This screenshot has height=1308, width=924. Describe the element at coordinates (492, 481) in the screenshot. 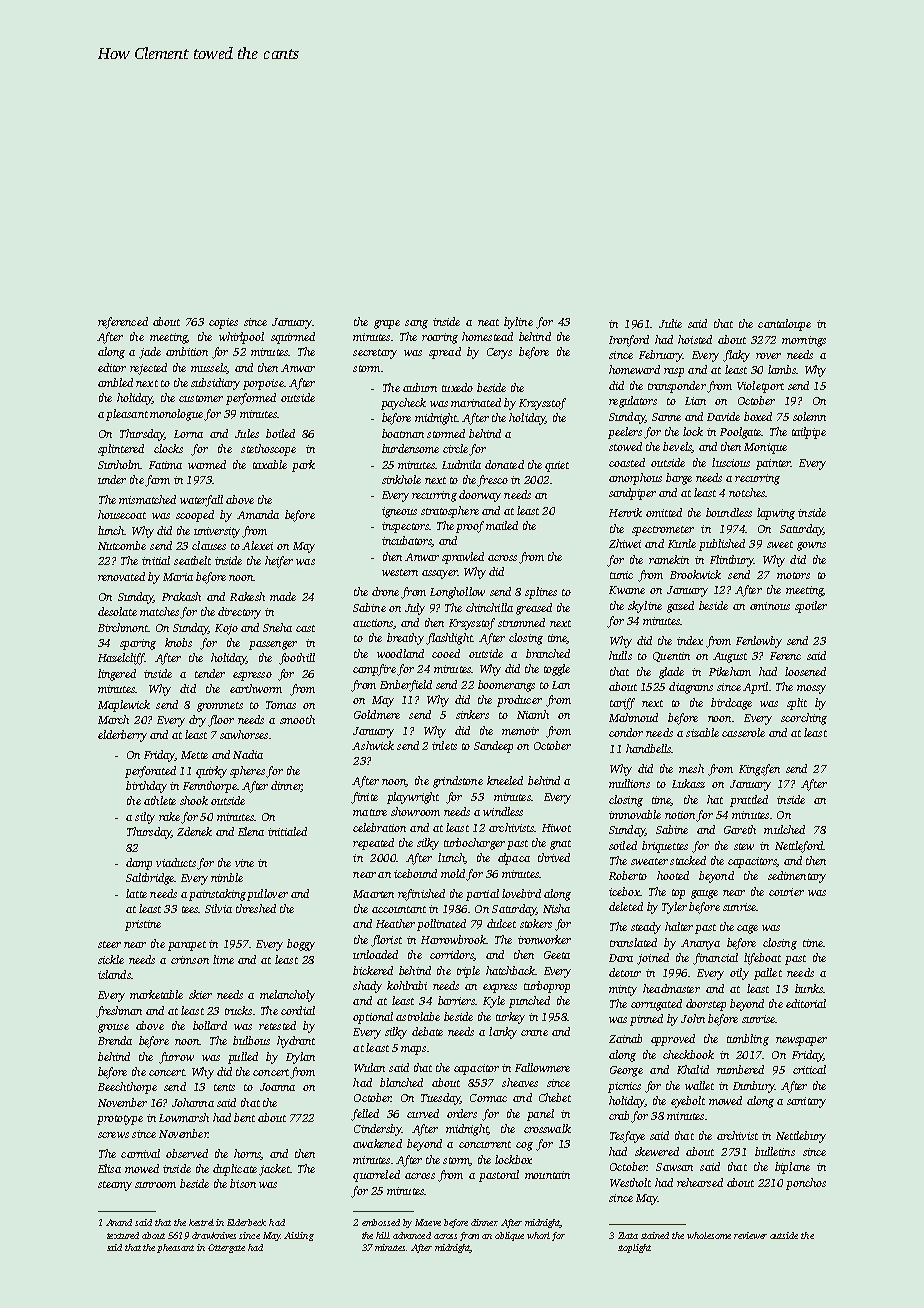

I see `fresco` at that location.
